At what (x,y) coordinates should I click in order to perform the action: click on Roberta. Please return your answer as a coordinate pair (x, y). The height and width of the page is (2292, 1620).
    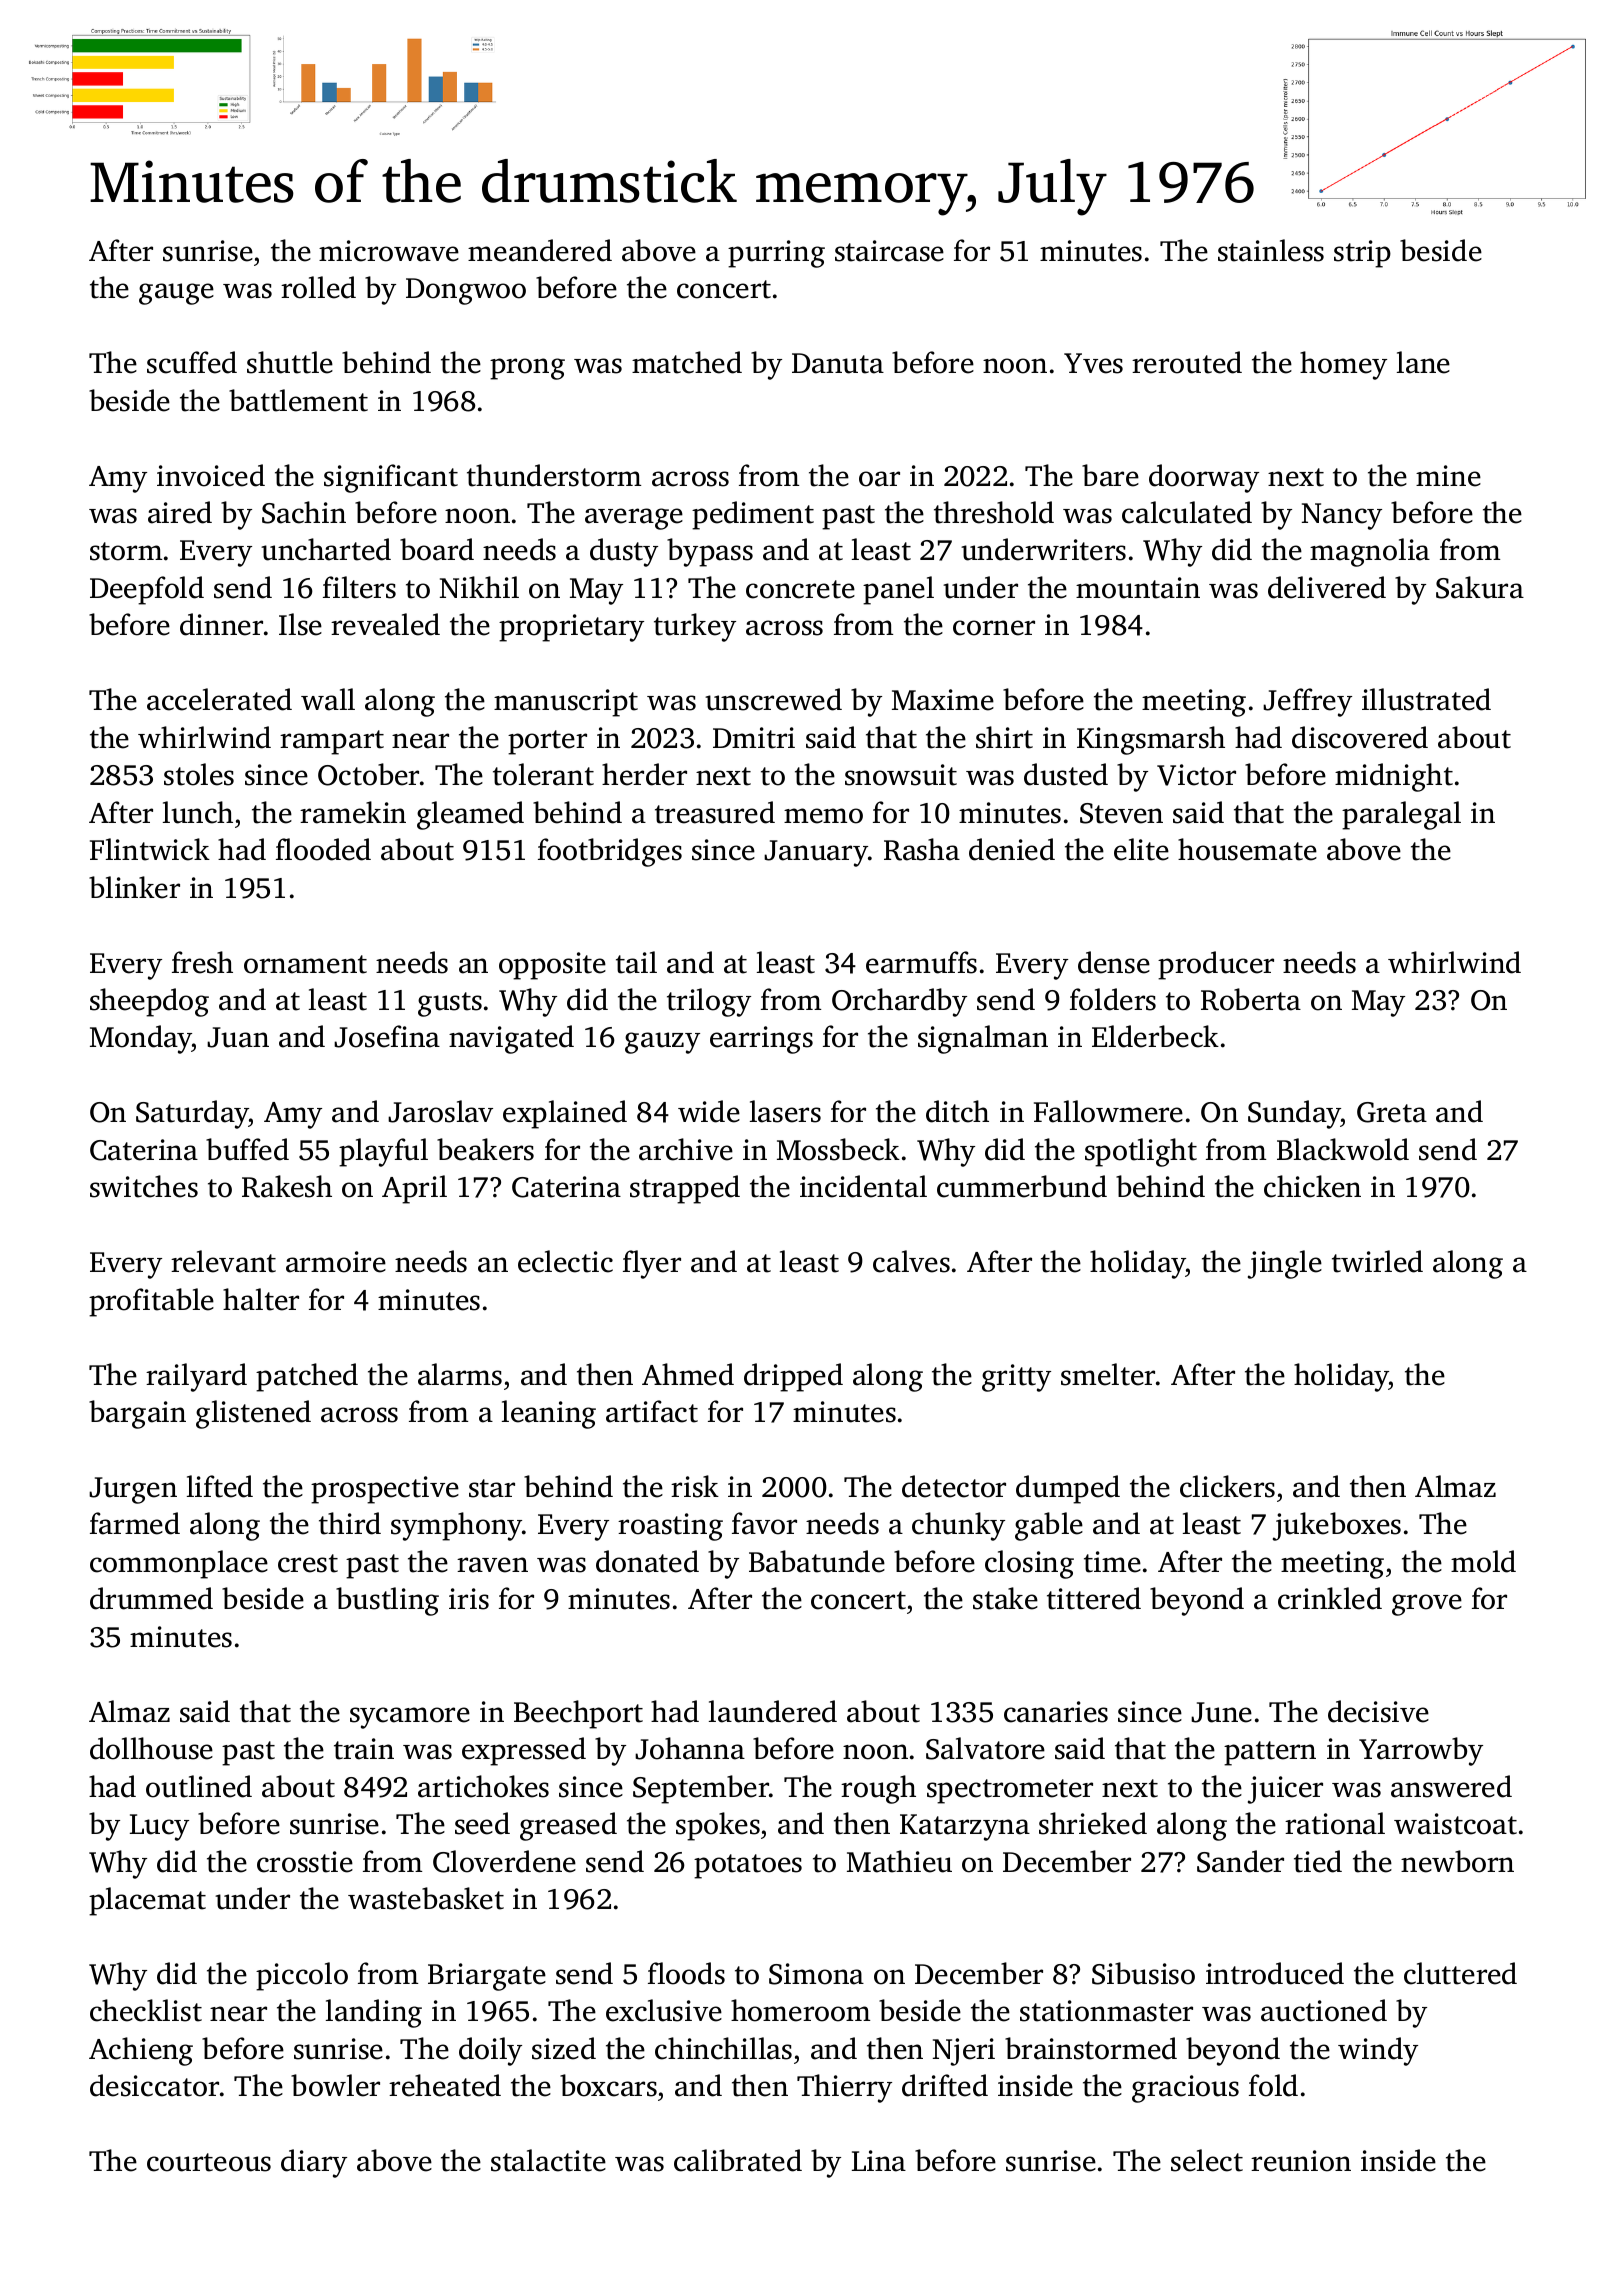
    Looking at the image, I should click on (1251, 999).
